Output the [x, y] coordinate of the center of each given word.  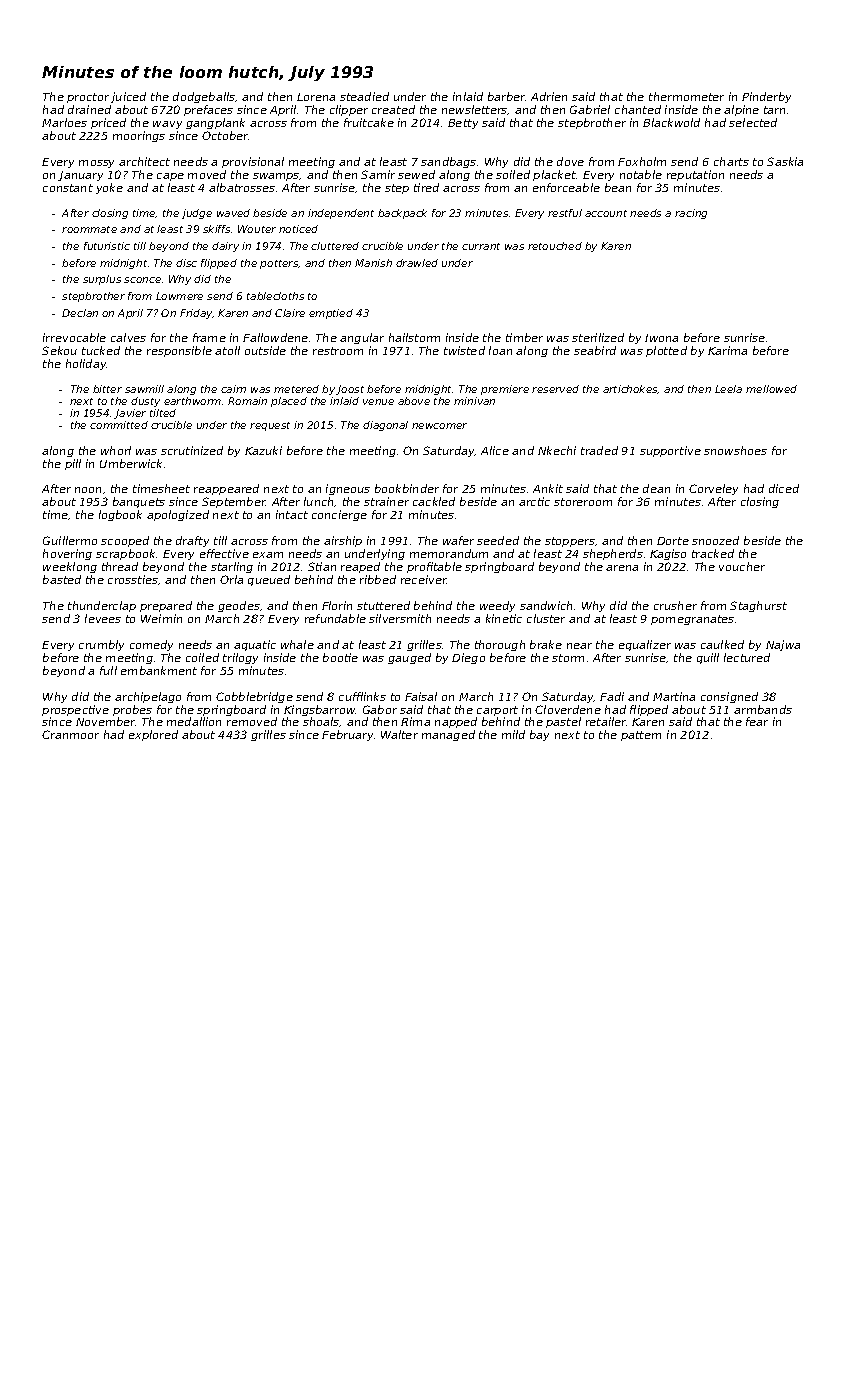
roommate [89, 229]
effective [224, 553]
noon [88, 490]
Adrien [549, 96]
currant [481, 246]
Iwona [661, 338]
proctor [88, 98]
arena [622, 568]
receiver [424, 579]
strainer [386, 501]
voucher [742, 566]
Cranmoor [70, 734]
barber [506, 96]
